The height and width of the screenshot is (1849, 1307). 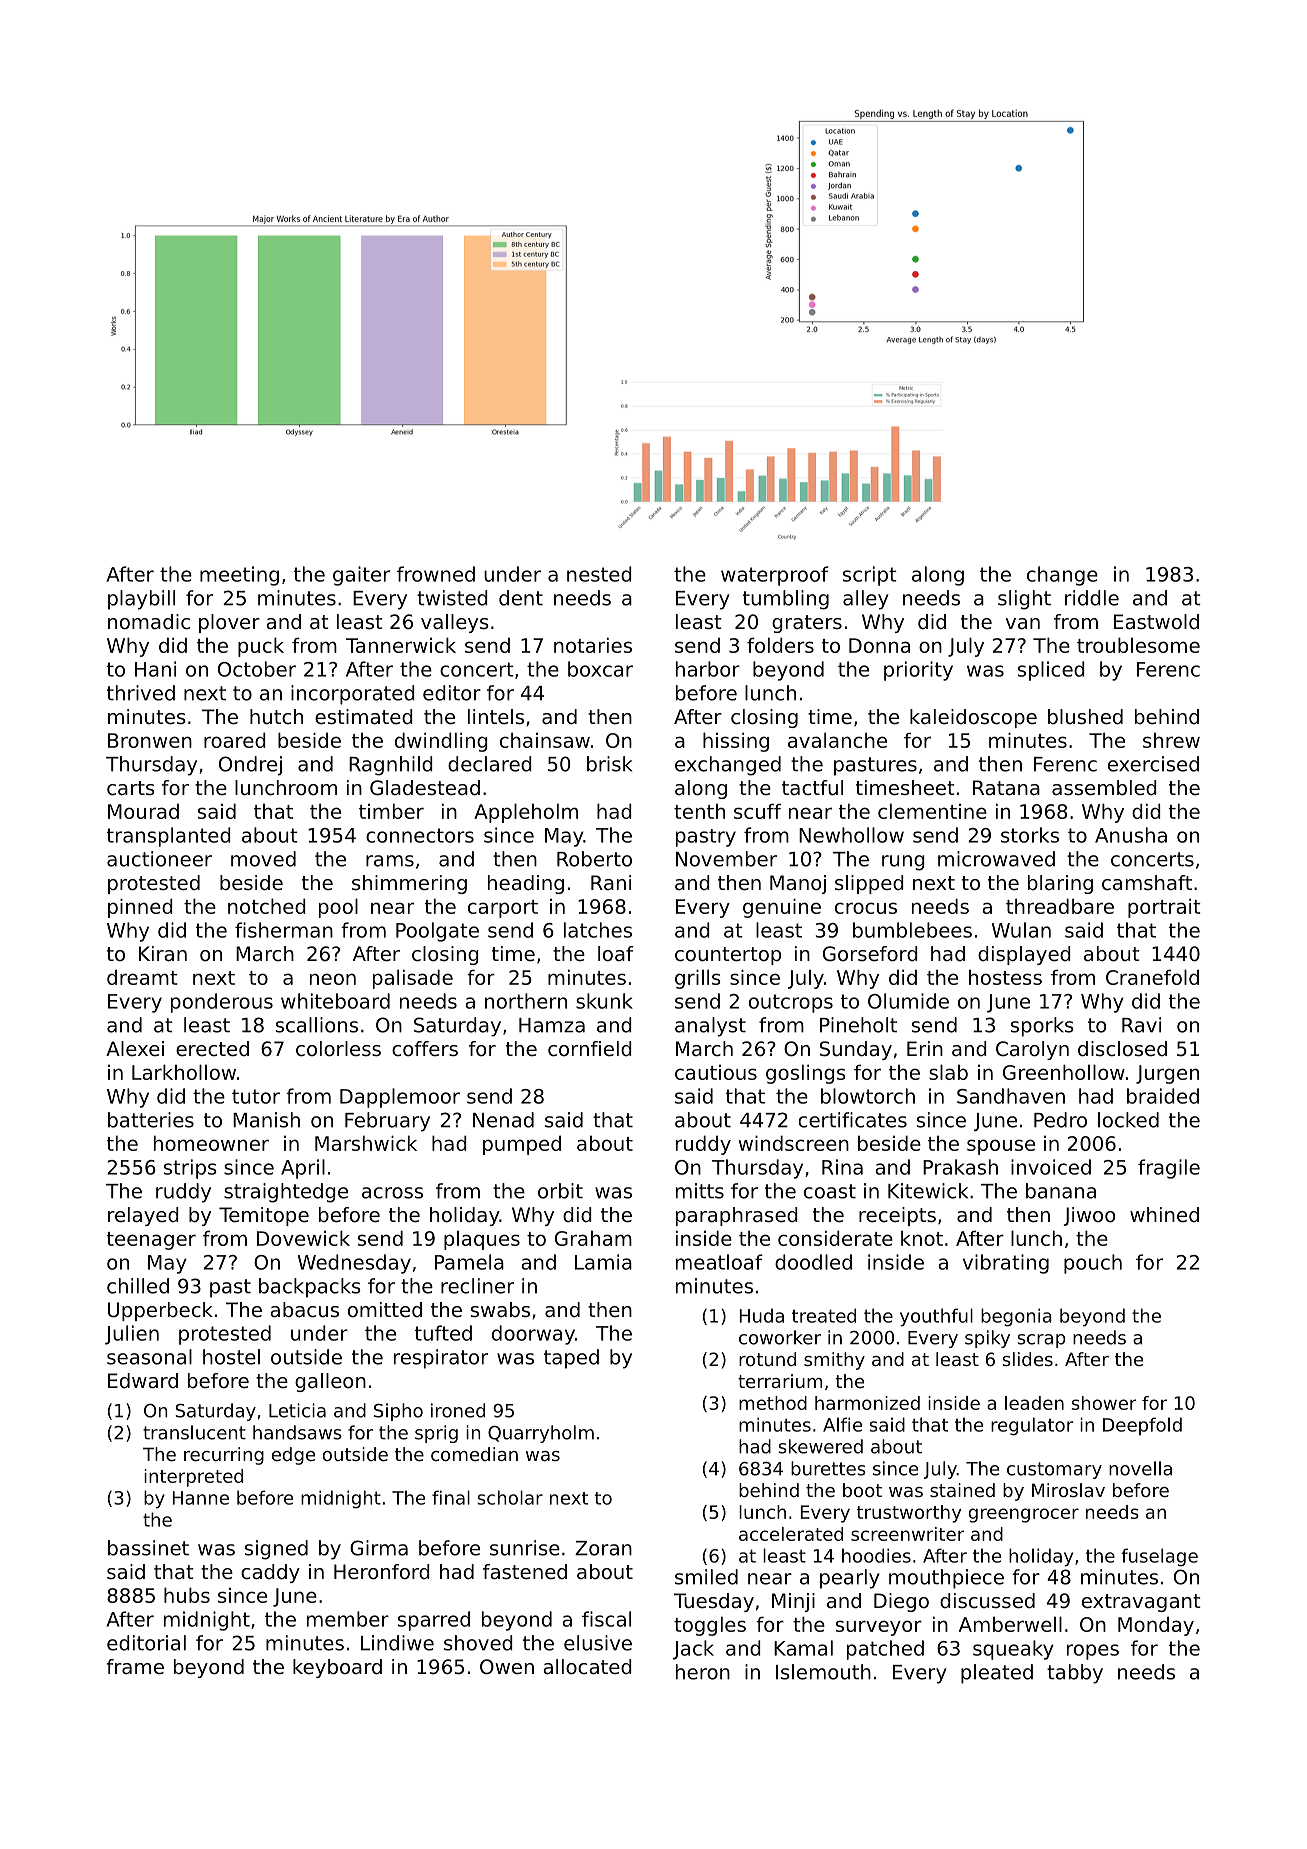 I want to click on Ondrej, so click(x=250, y=766).
